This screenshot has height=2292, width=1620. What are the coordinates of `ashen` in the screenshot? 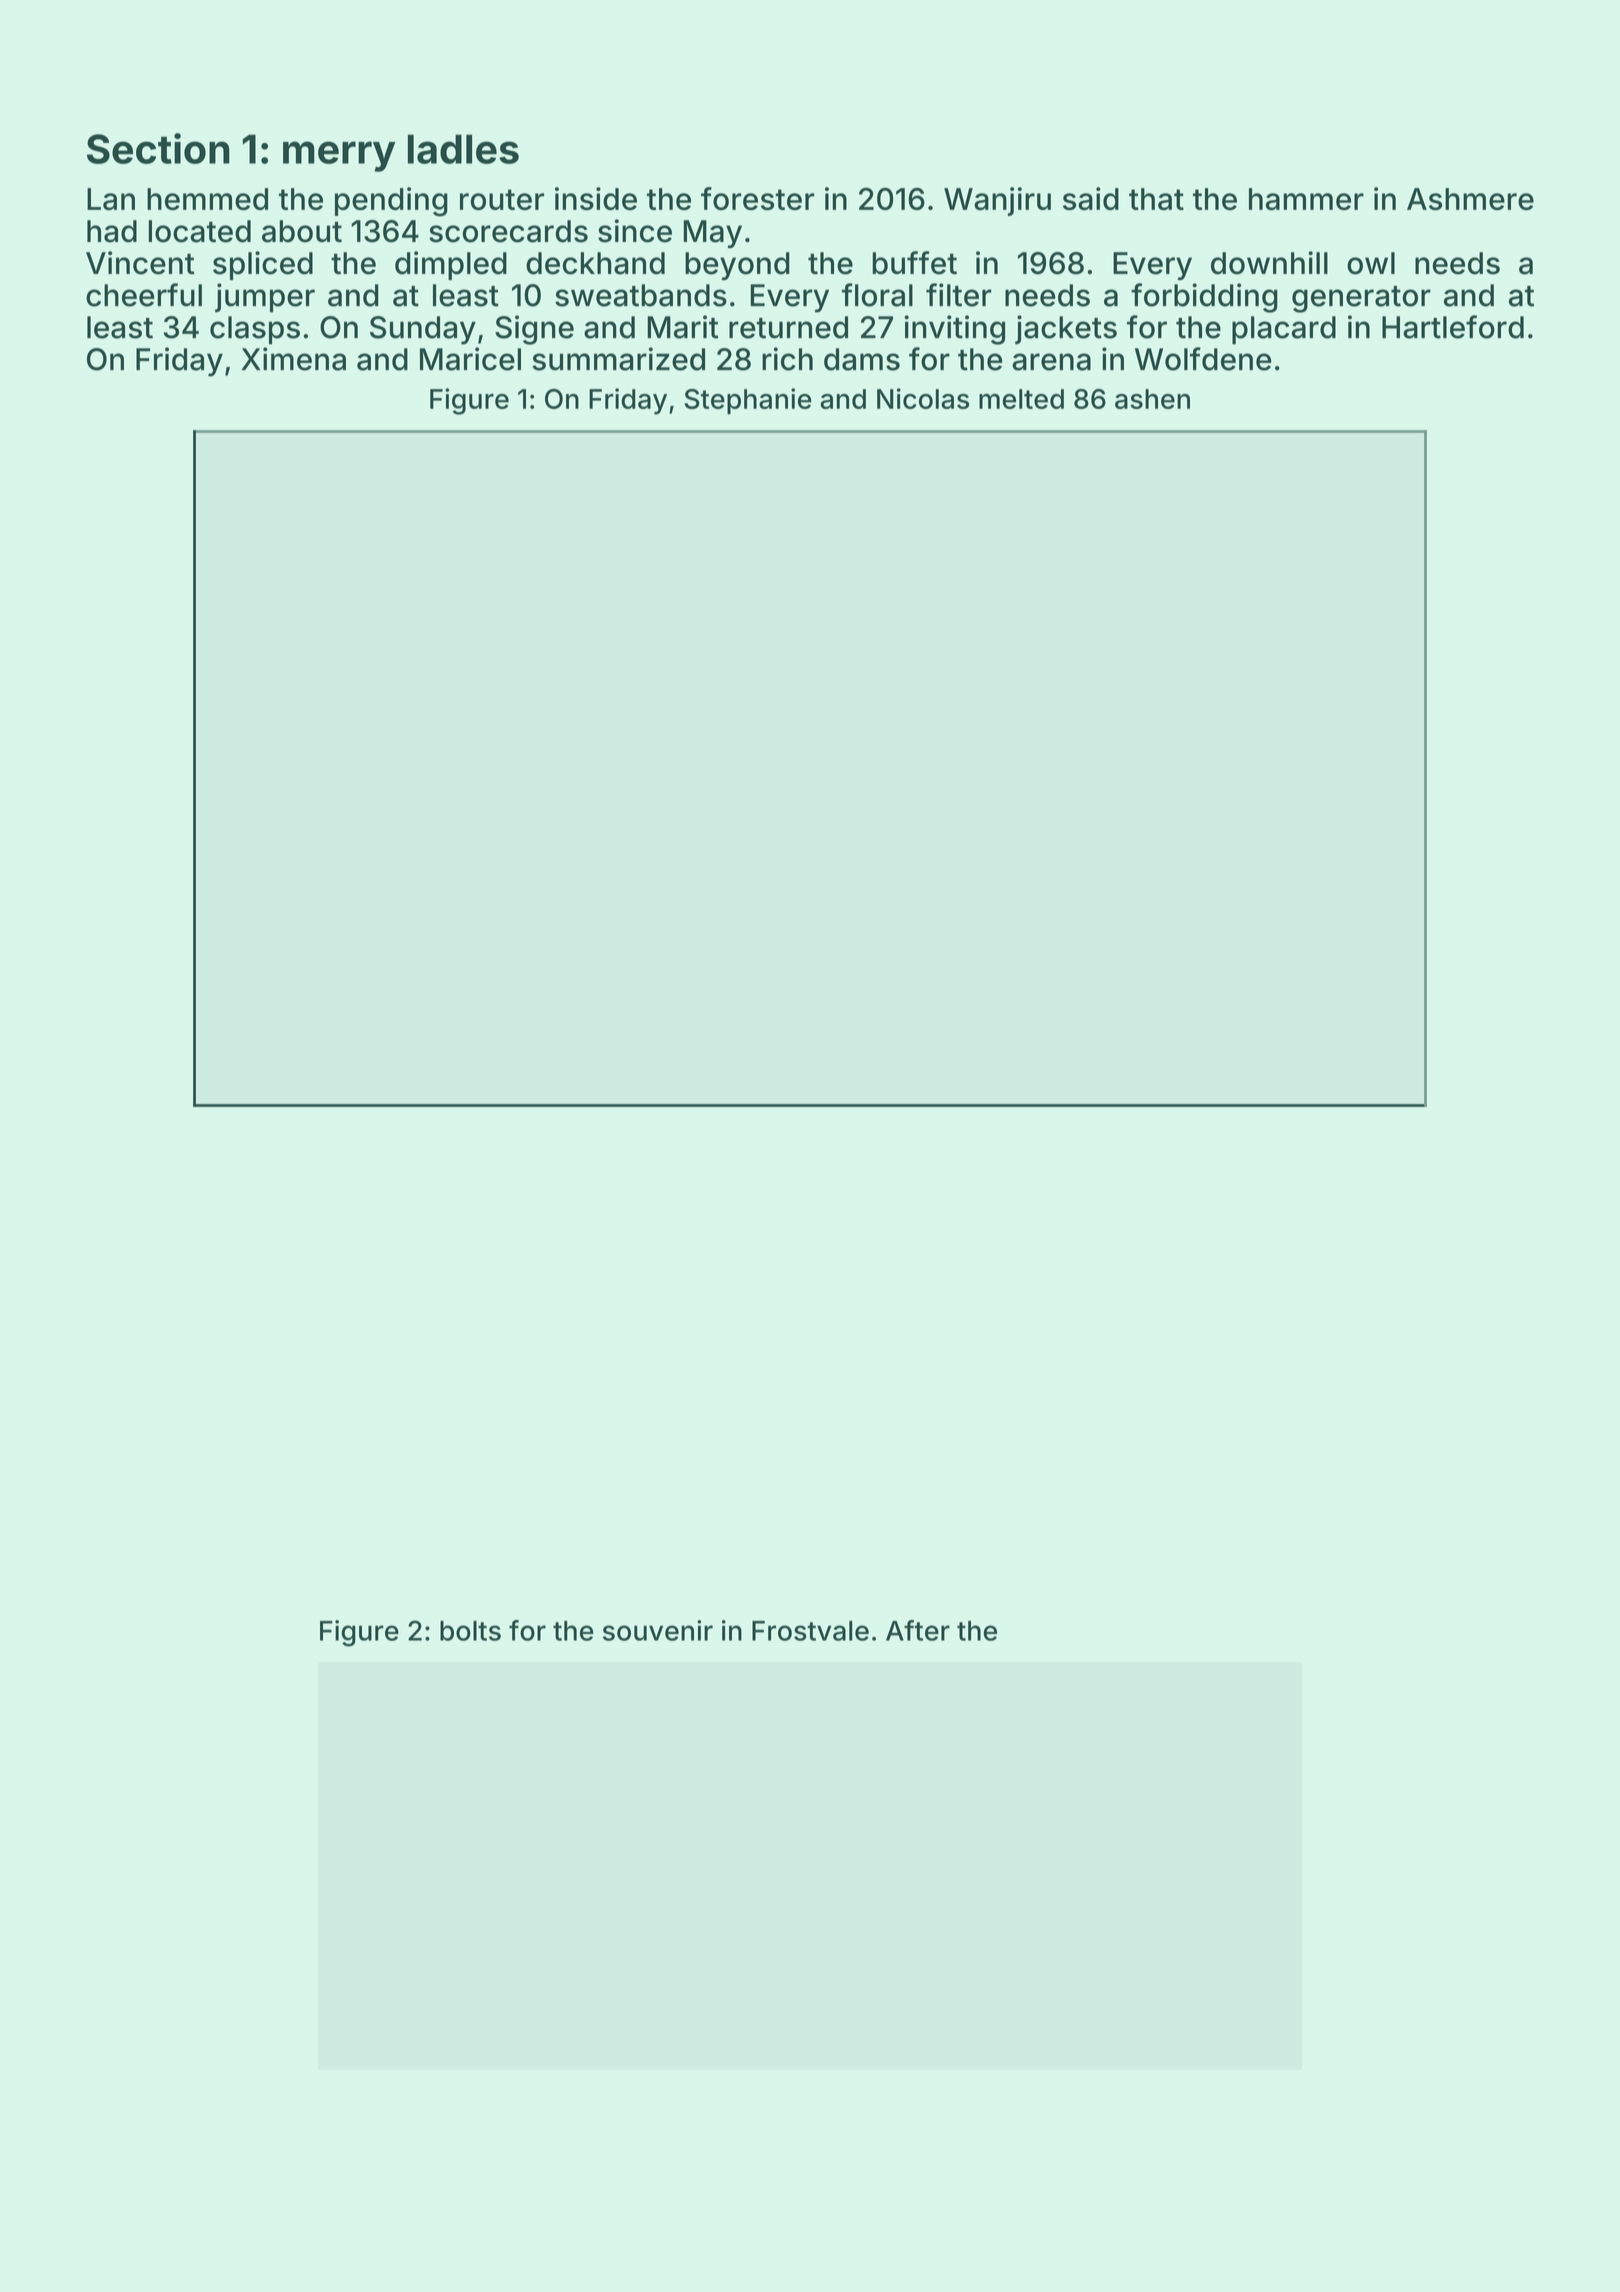 It's located at (1152, 399).
